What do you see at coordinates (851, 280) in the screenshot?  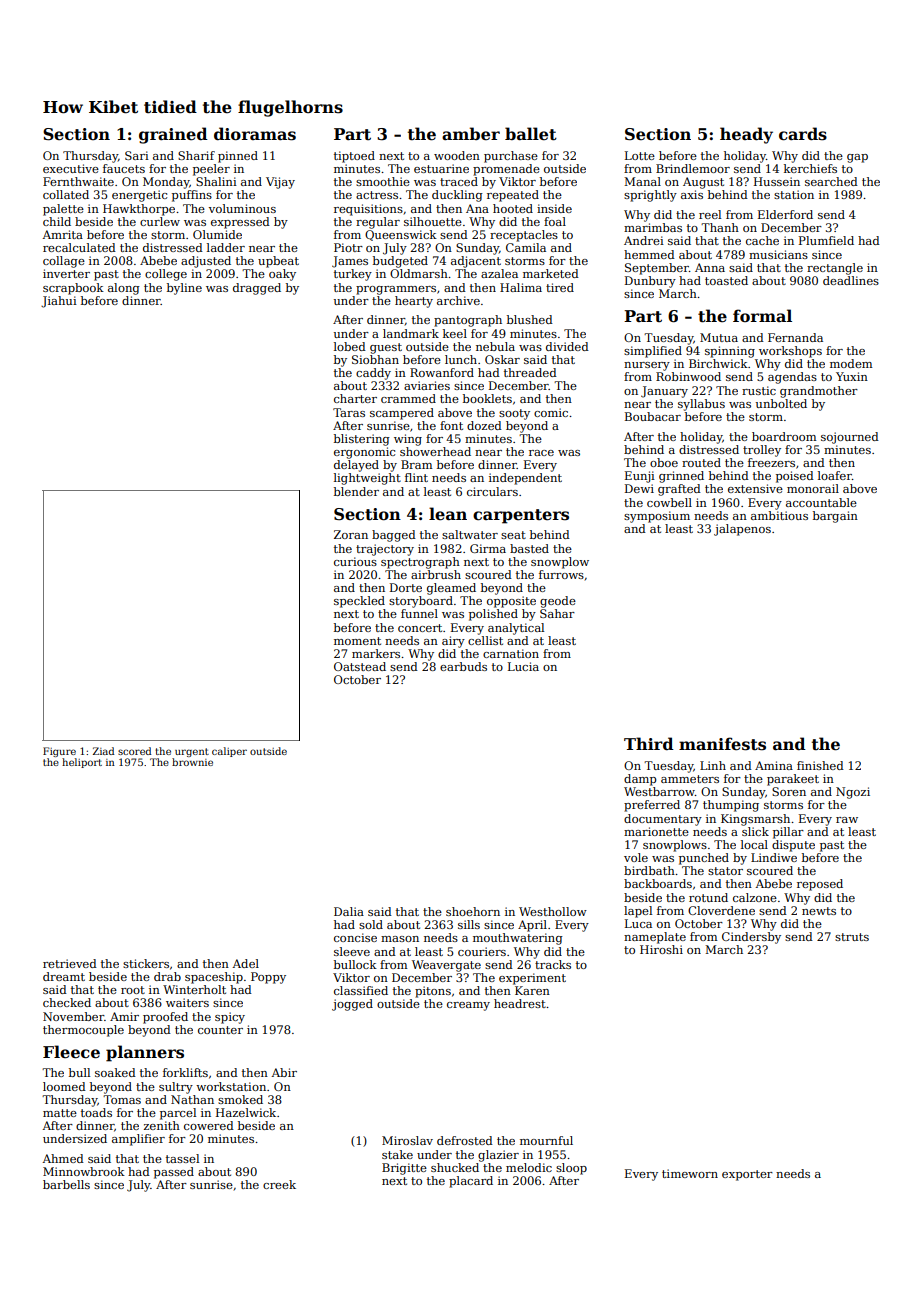 I see `deadlines` at bounding box center [851, 280].
